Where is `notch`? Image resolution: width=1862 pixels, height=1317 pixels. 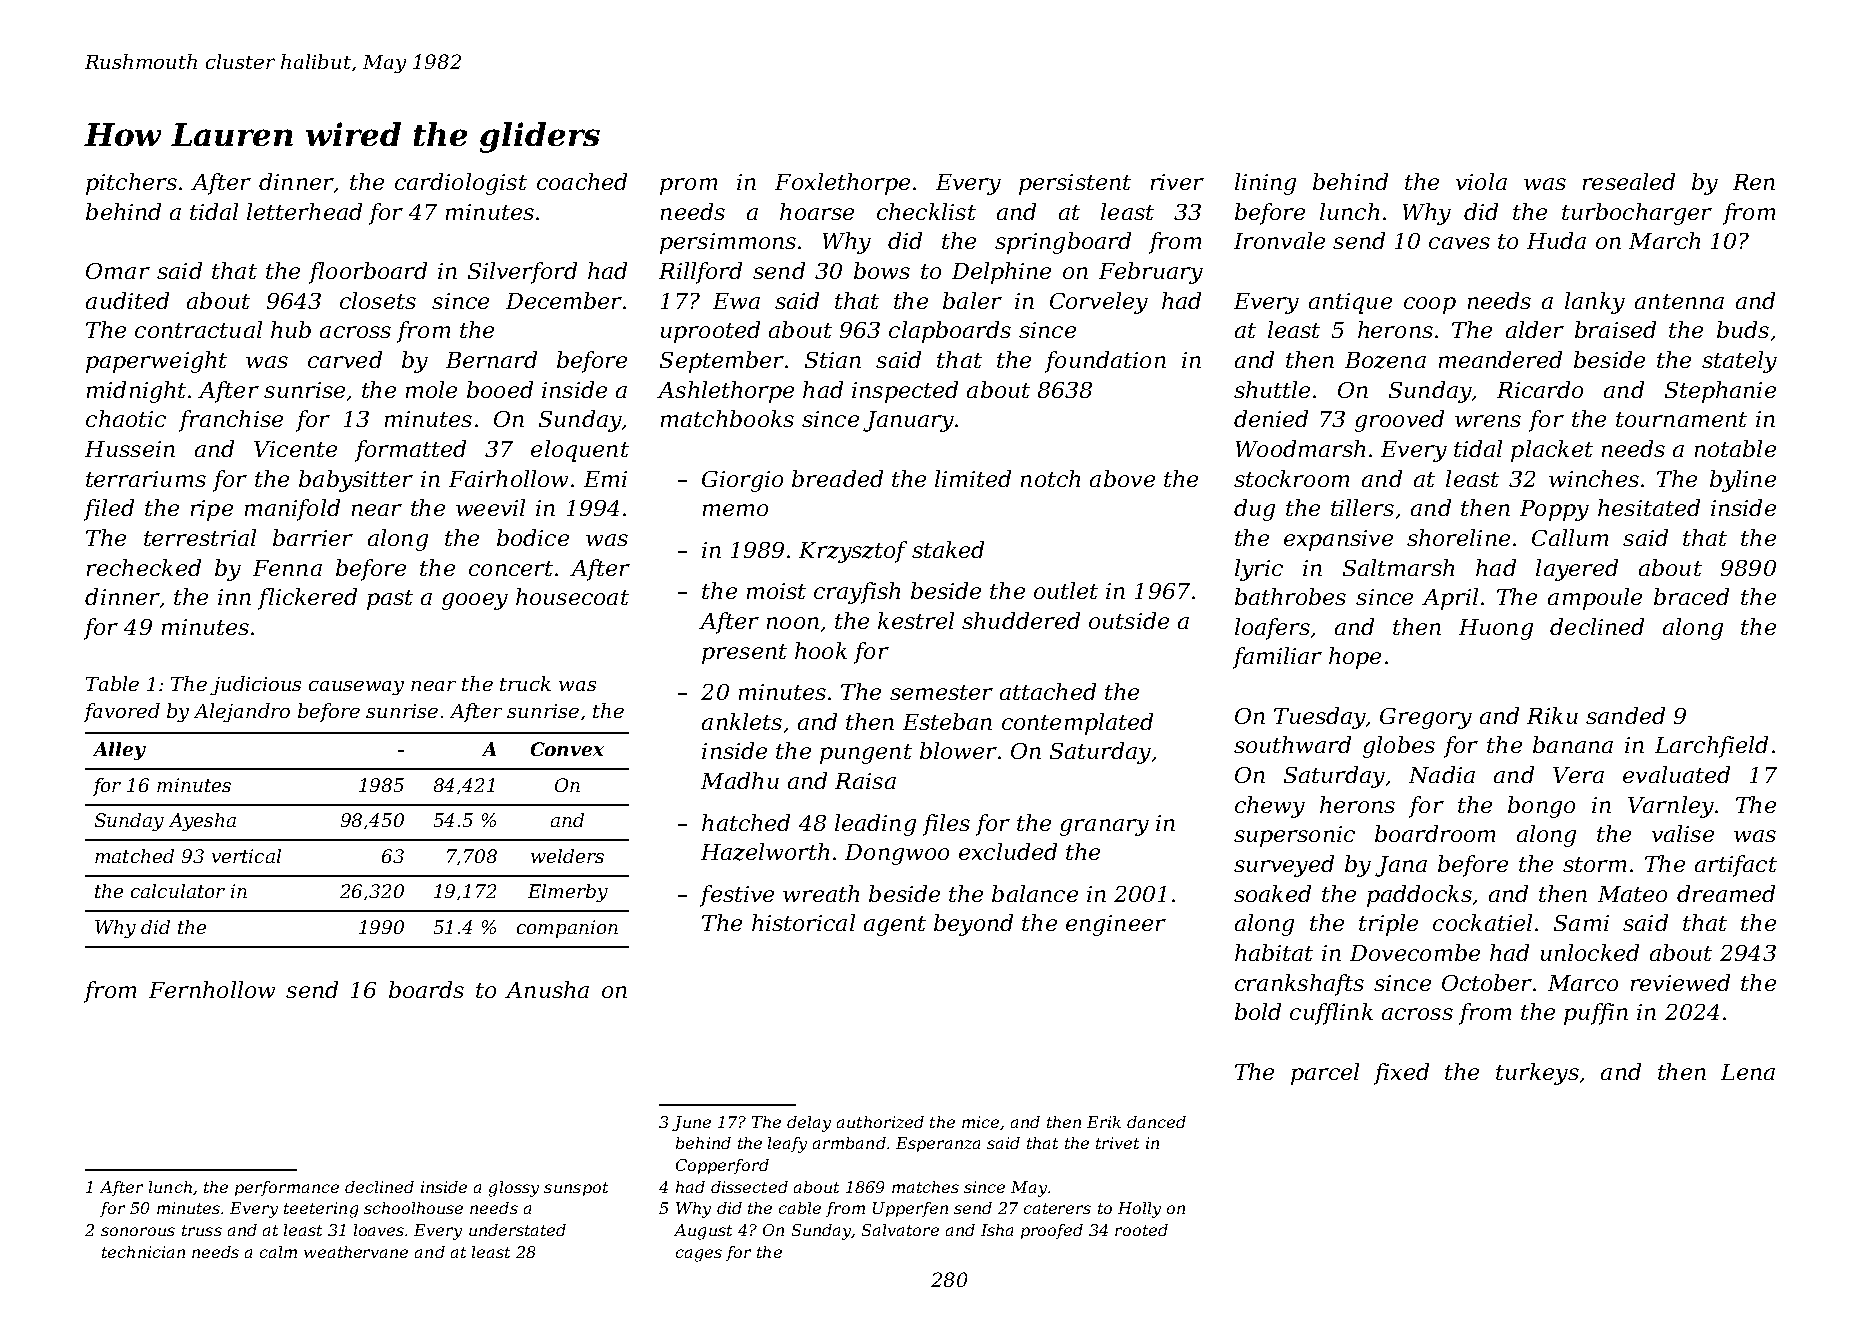 notch is located at coordinates (1050, 478).
